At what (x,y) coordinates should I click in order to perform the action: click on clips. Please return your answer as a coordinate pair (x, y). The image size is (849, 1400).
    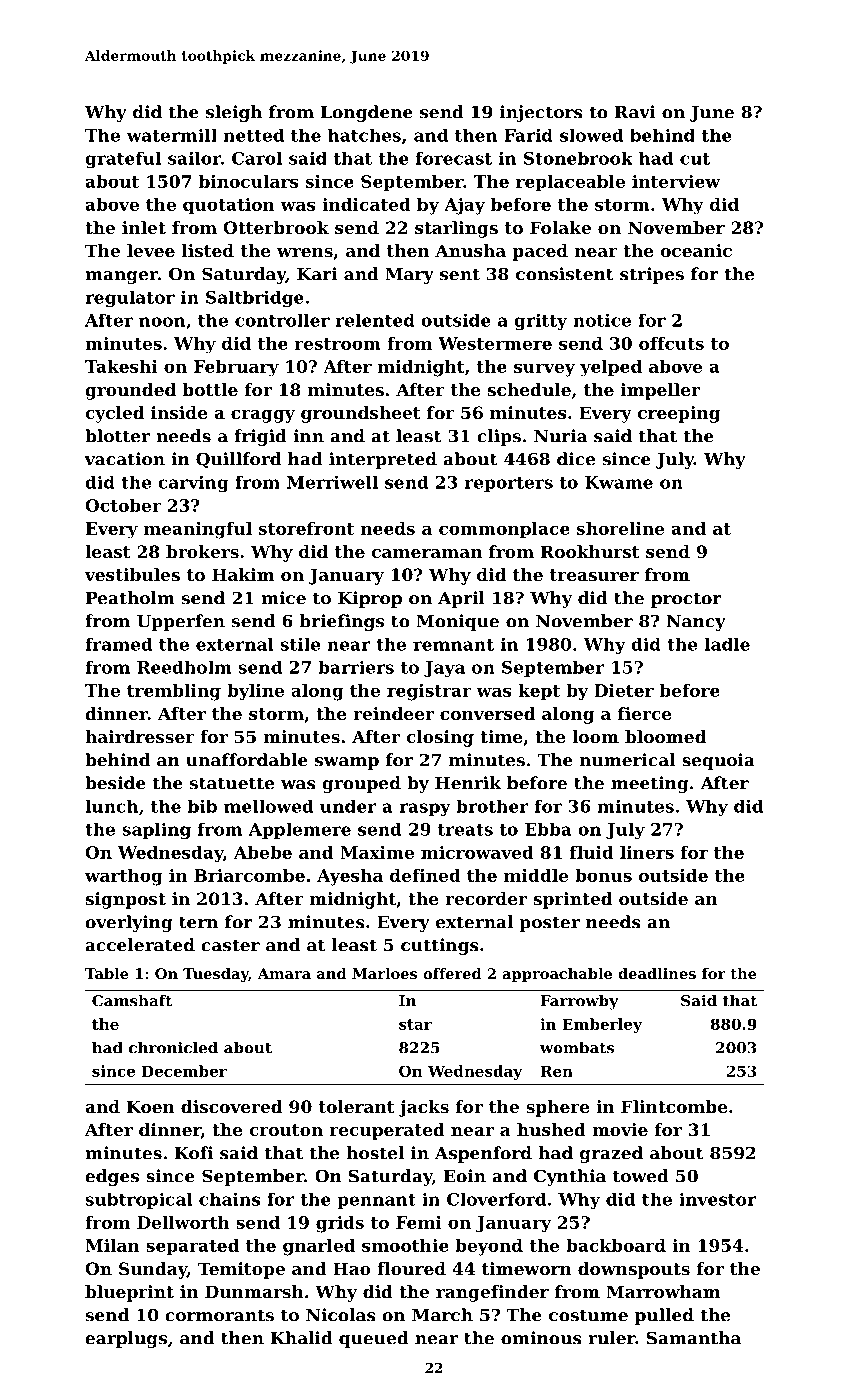
    Looking at the image, I should click on (499, 437).
